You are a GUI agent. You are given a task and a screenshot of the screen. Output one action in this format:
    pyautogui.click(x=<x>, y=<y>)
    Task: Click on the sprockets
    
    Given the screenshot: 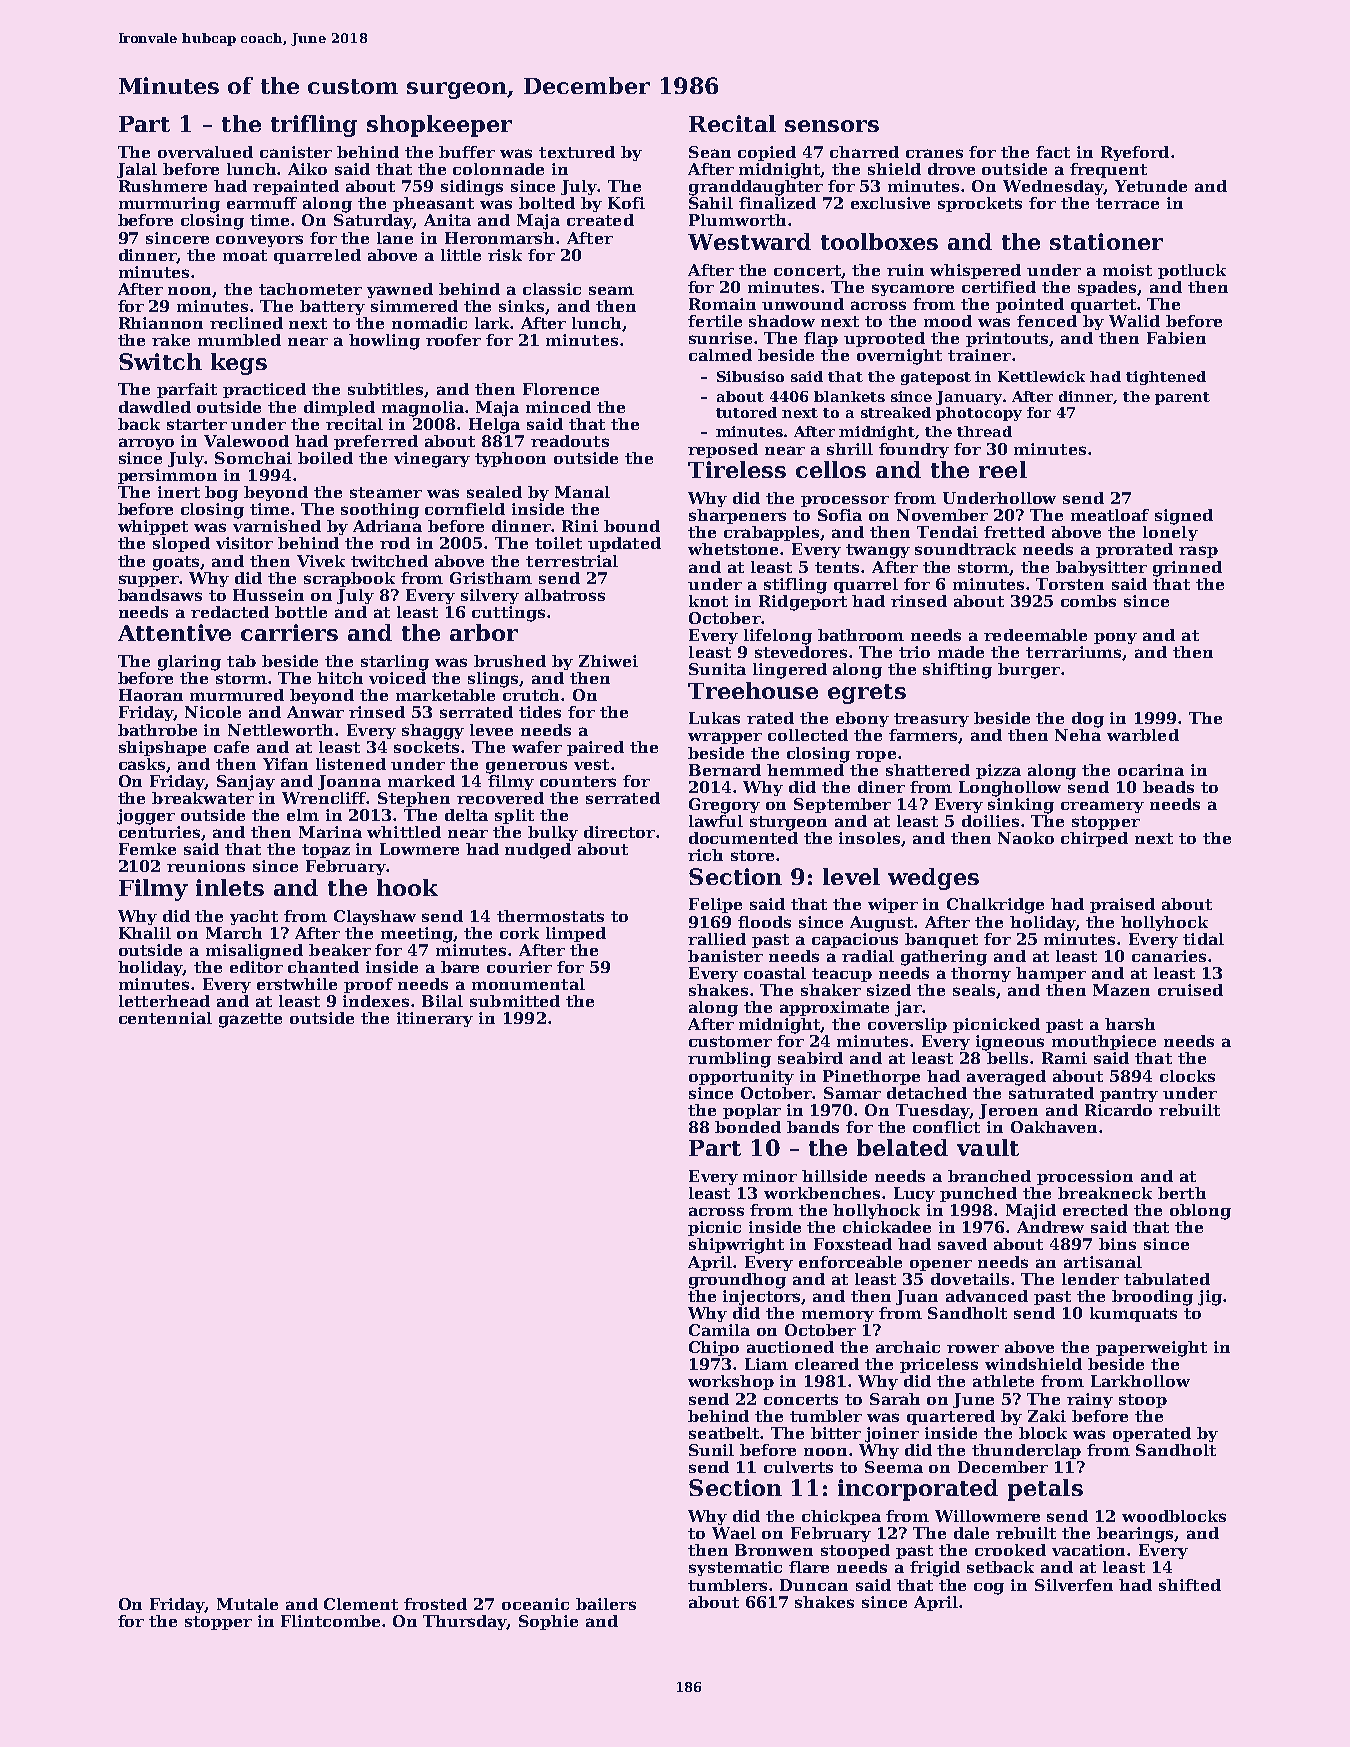 What is the action you would take?
    pyautogui.click(x=980, y=204)
